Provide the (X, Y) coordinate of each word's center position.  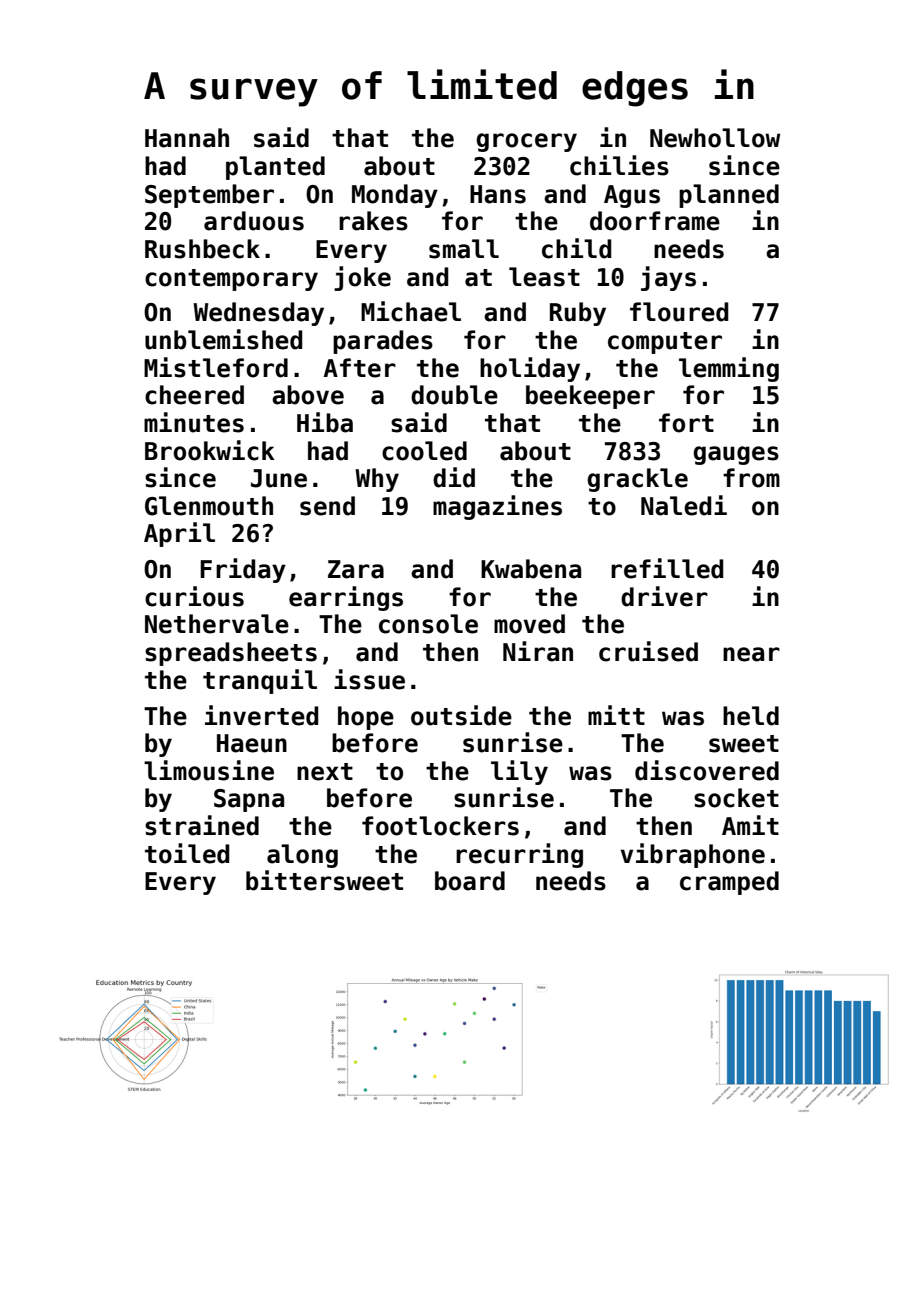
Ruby (578, 314)
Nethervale (217, 624)
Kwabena (531, 569)
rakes (373, 221)
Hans (498, 194)
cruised (648, 651)
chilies (619, 165)
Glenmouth (209, 506)
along (302, 856)
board (470, 881)
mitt (616, 715)
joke (362, 278)
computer (665, 343)
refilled (667, 568)
